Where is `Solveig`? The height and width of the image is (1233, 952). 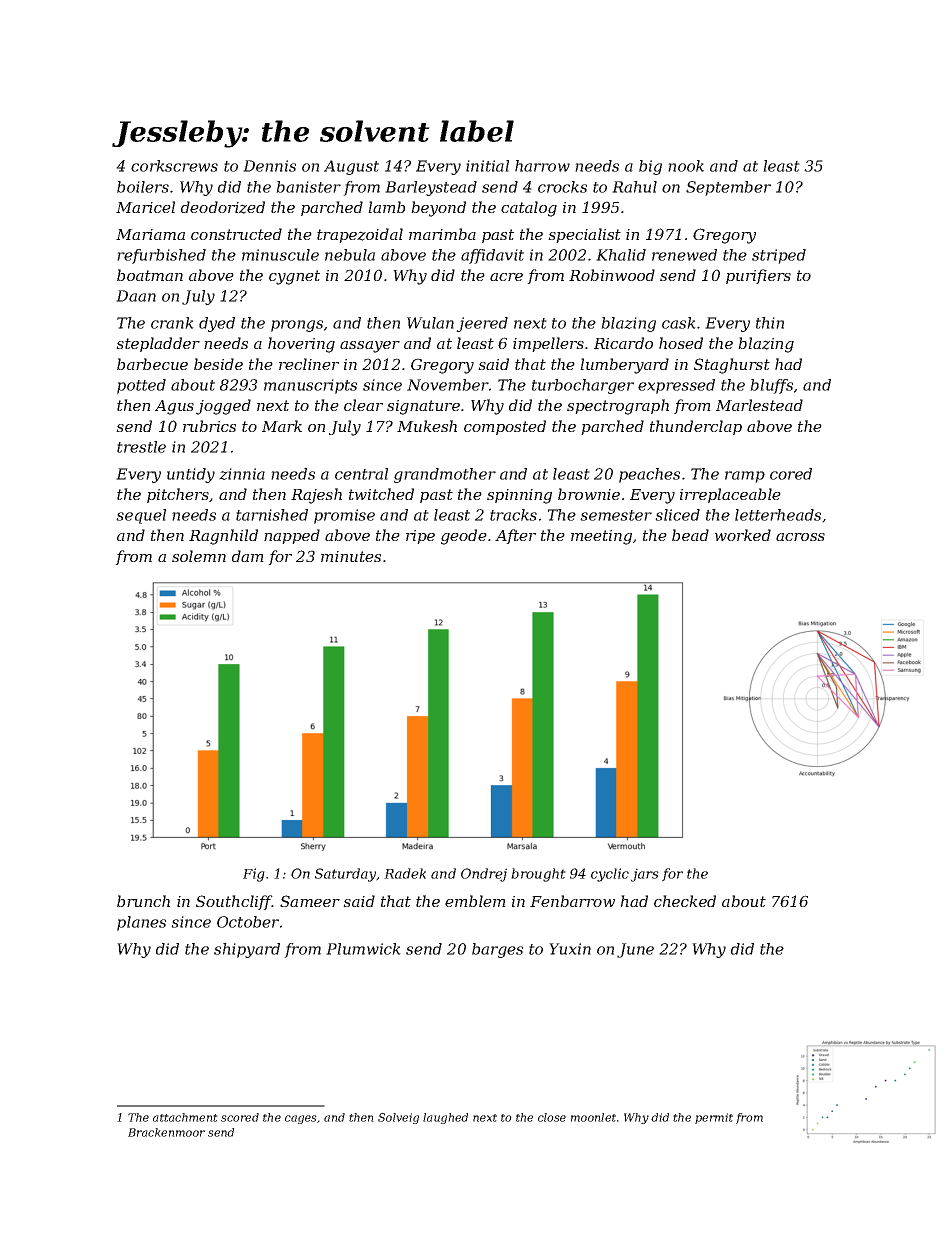 Solveig is located at coordinates (398, 1118).
